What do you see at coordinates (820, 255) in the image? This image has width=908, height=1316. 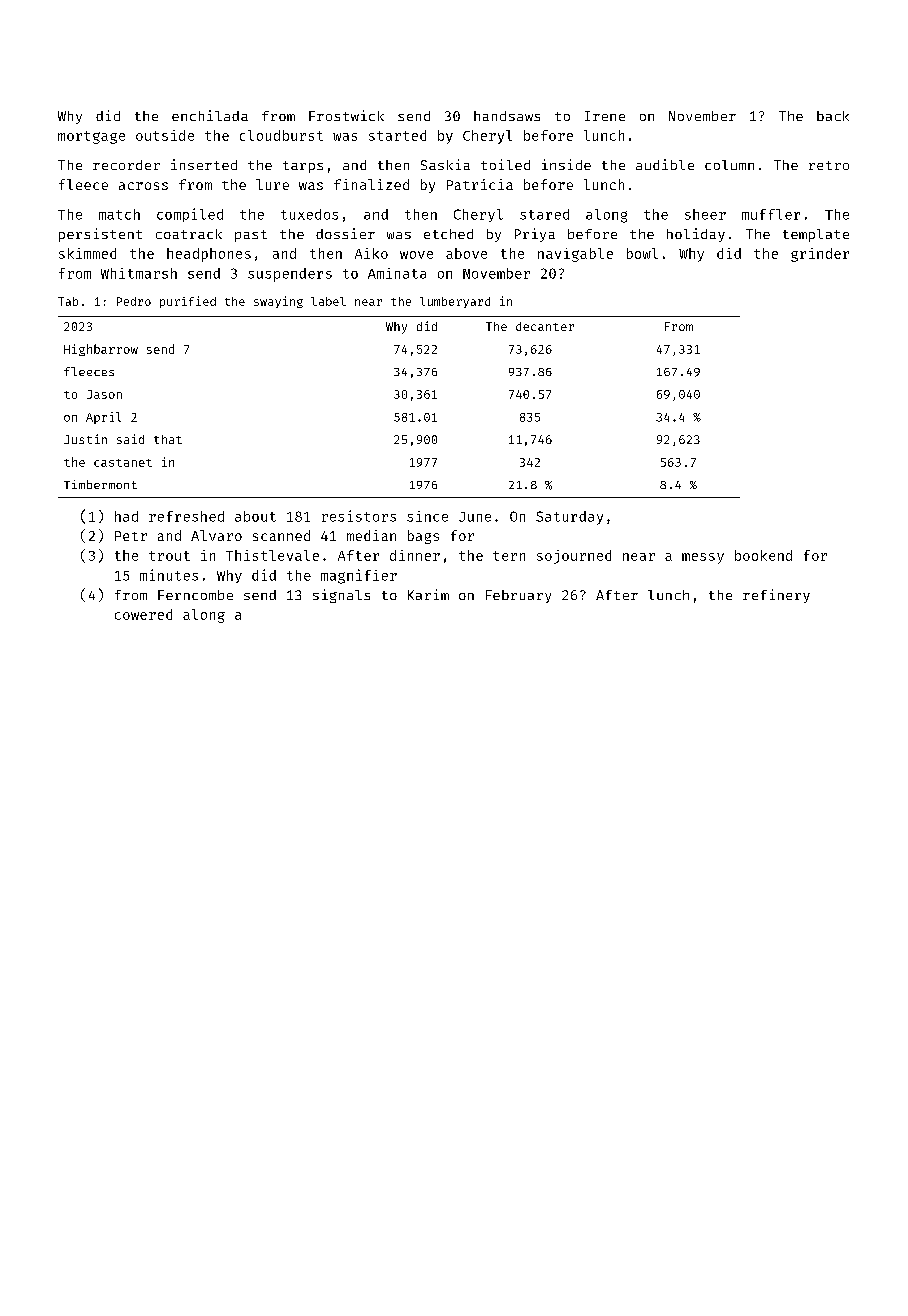 I see `grinder` at bounding box center [820, 255].
